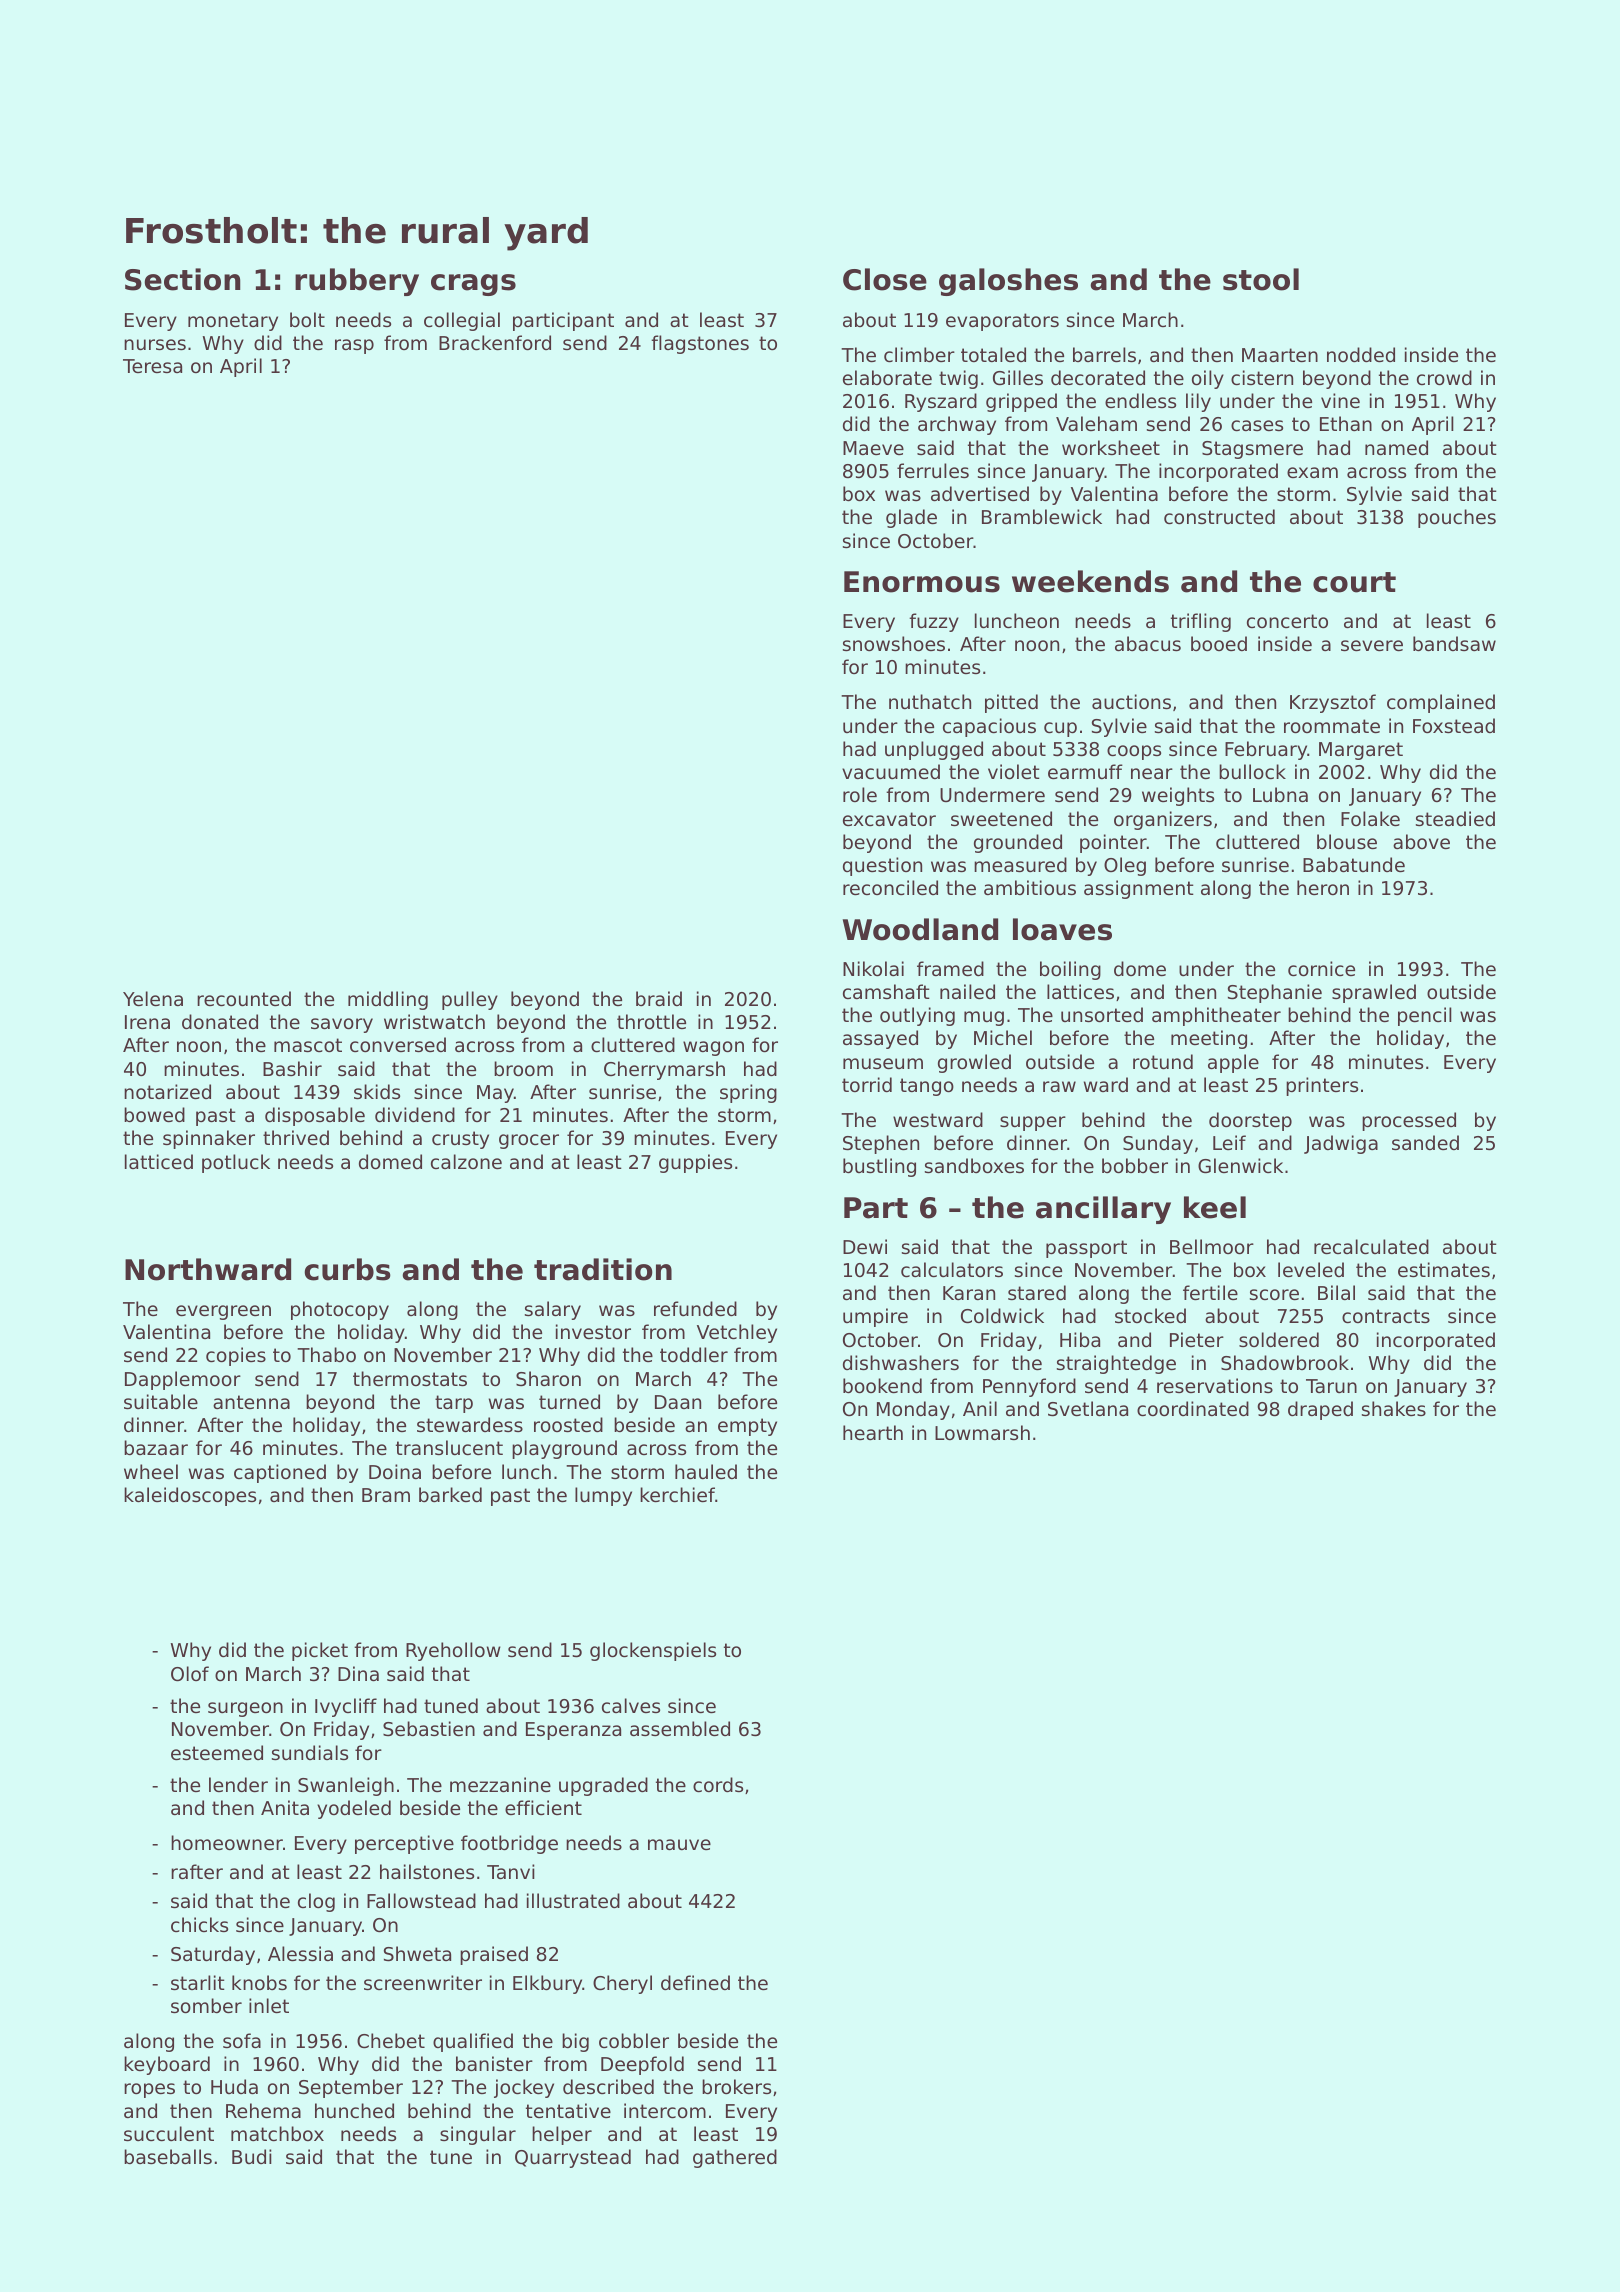 The height and width of the page is (2292, 1620). I want to click on mauve, so click(679, 1844).
